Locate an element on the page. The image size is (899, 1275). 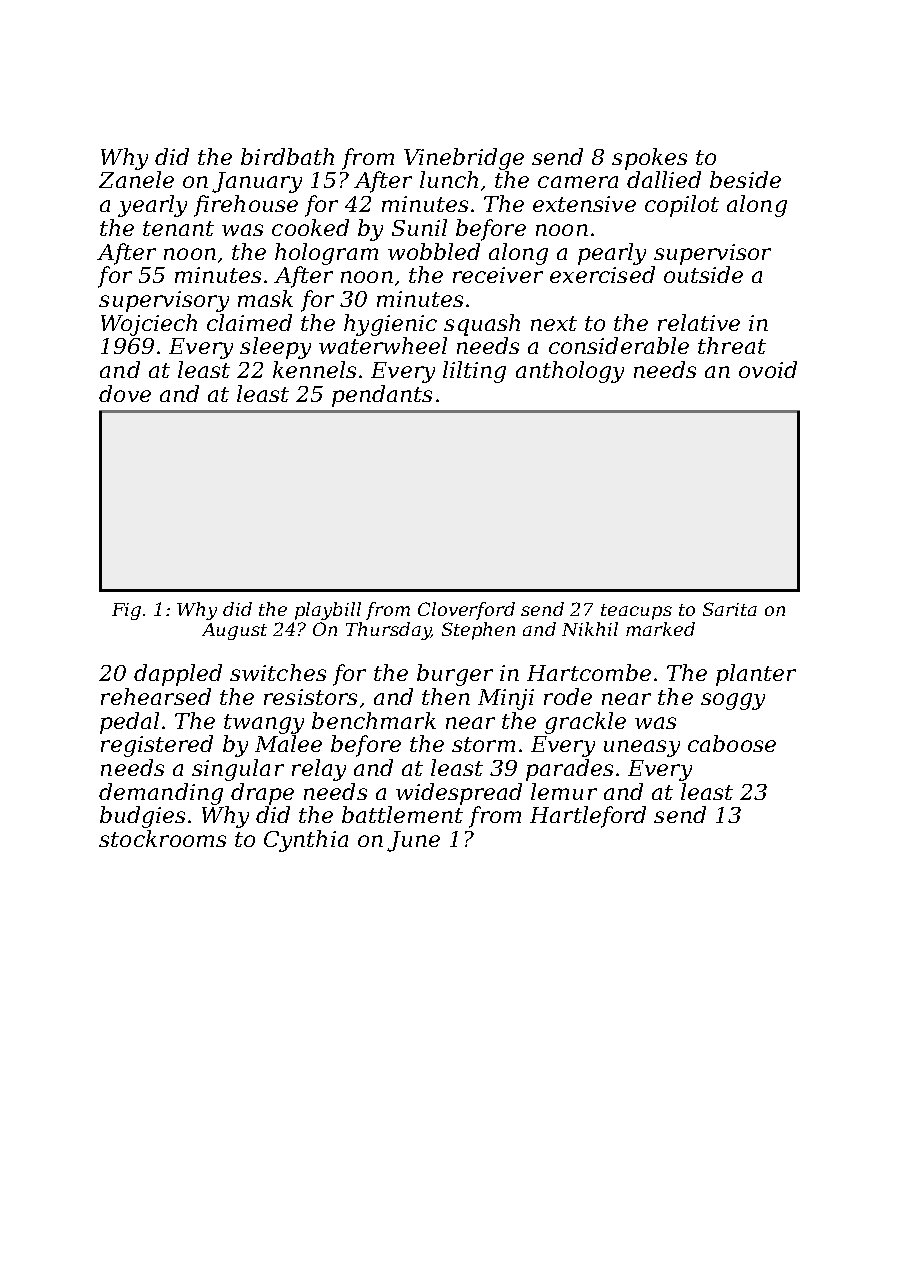
August is located at coordinates (234, 631).
